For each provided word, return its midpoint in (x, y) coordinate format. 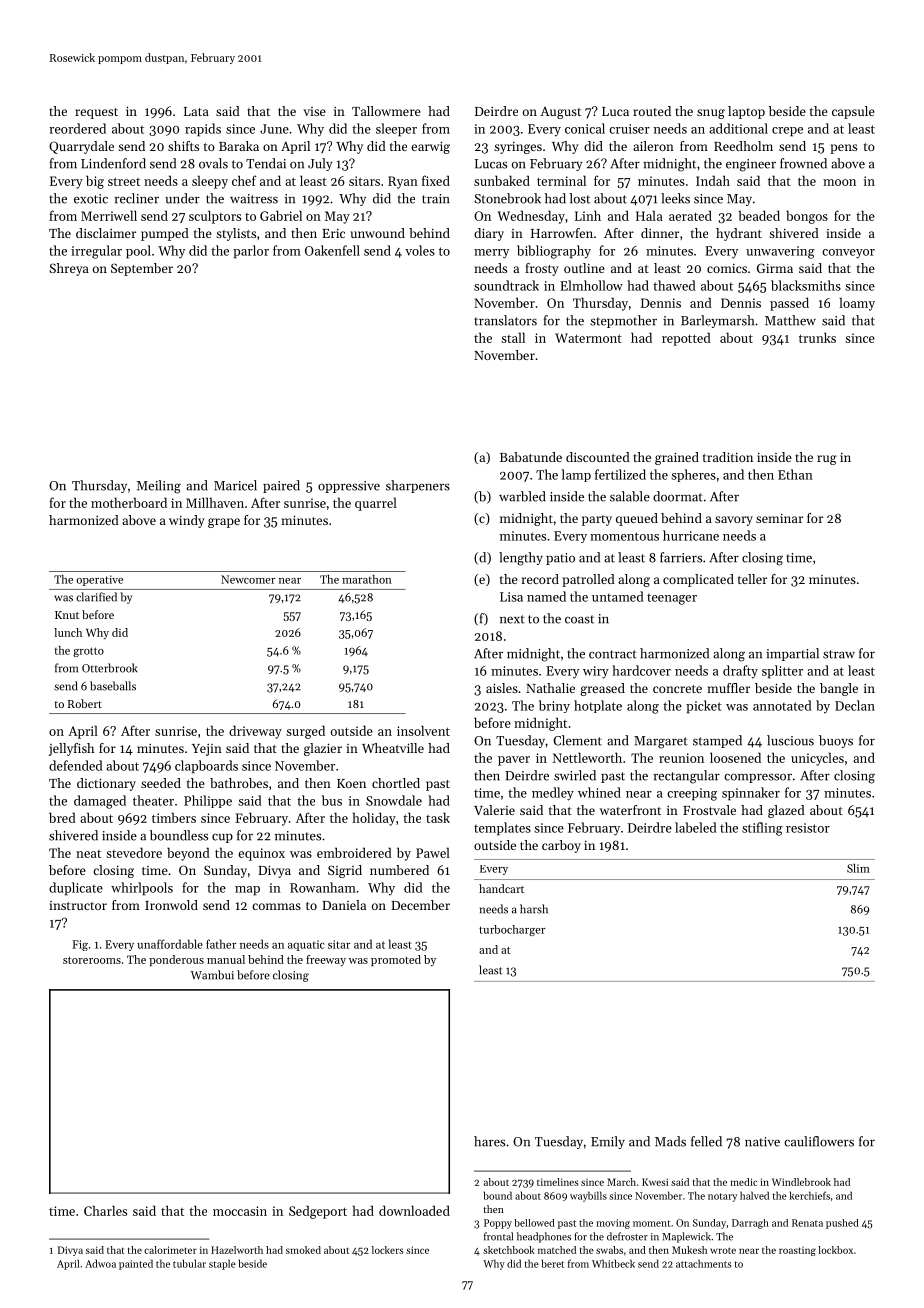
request (96, 113)
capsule (853, 112)
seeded (161, 783)
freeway (326, 960)
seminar (779, 518)
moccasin (240, 1211)
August (560, 113)
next (512, 619)
